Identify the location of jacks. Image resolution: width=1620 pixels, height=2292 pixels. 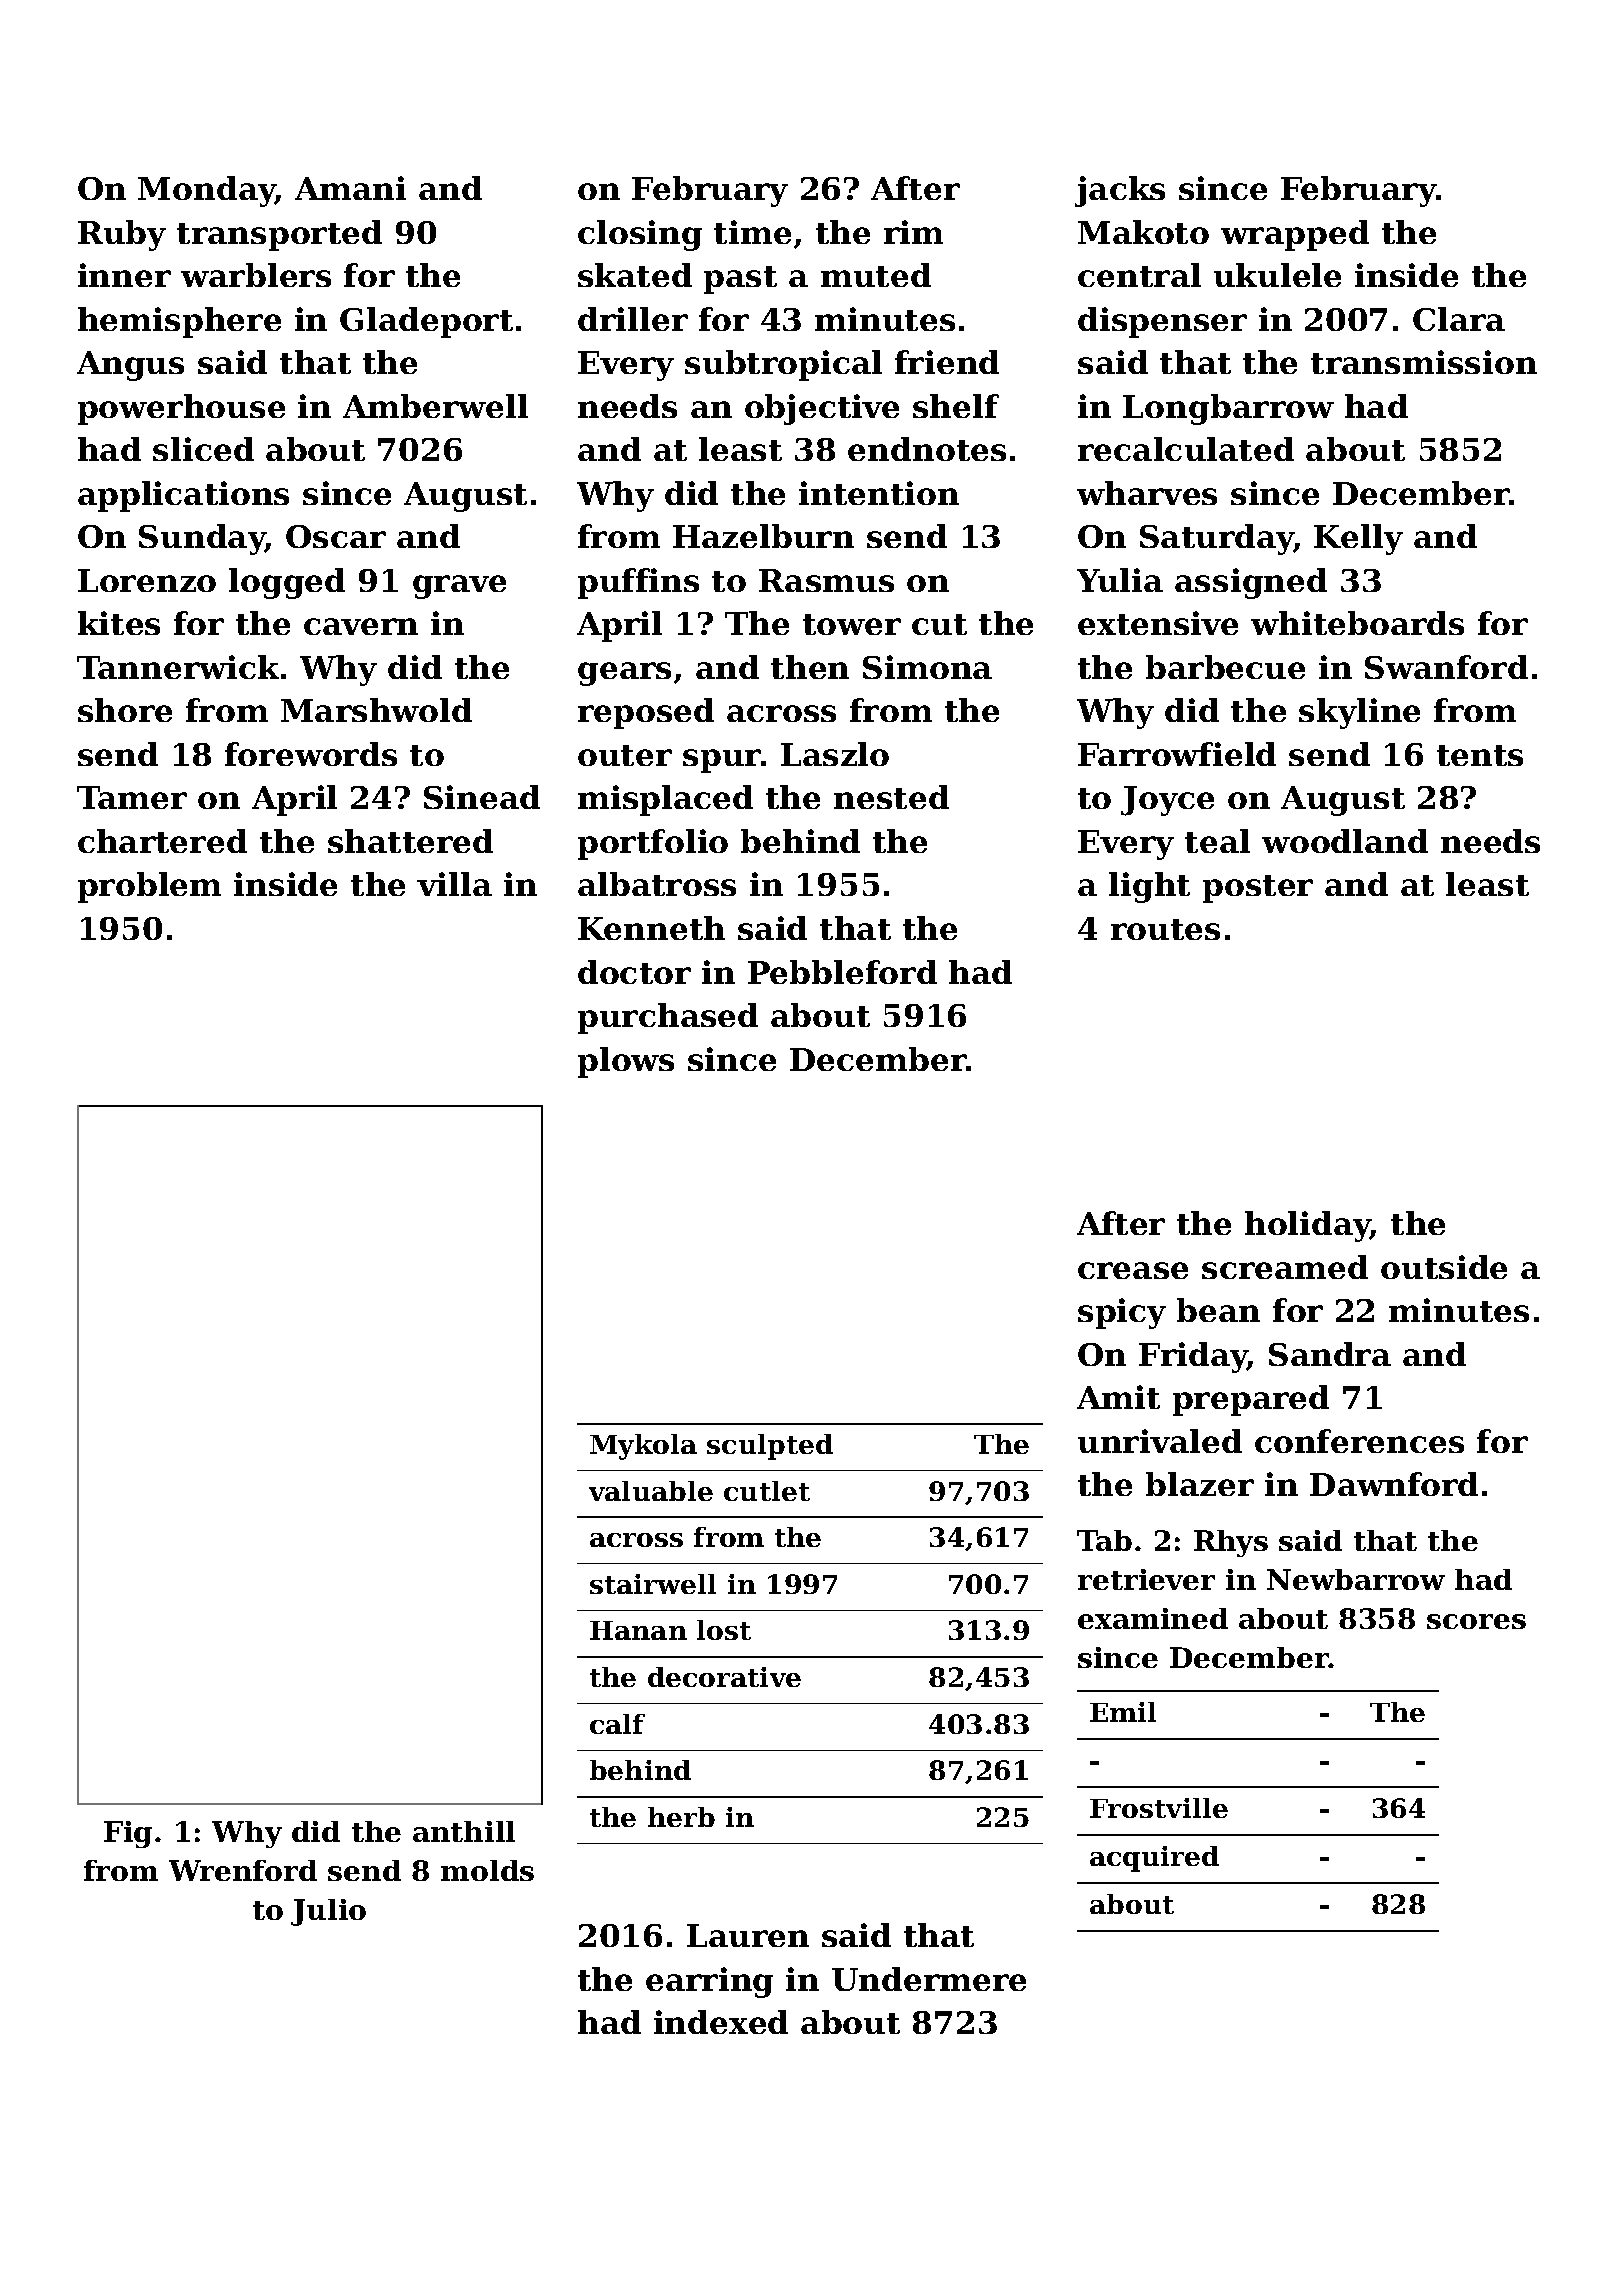
(1120, 191).
